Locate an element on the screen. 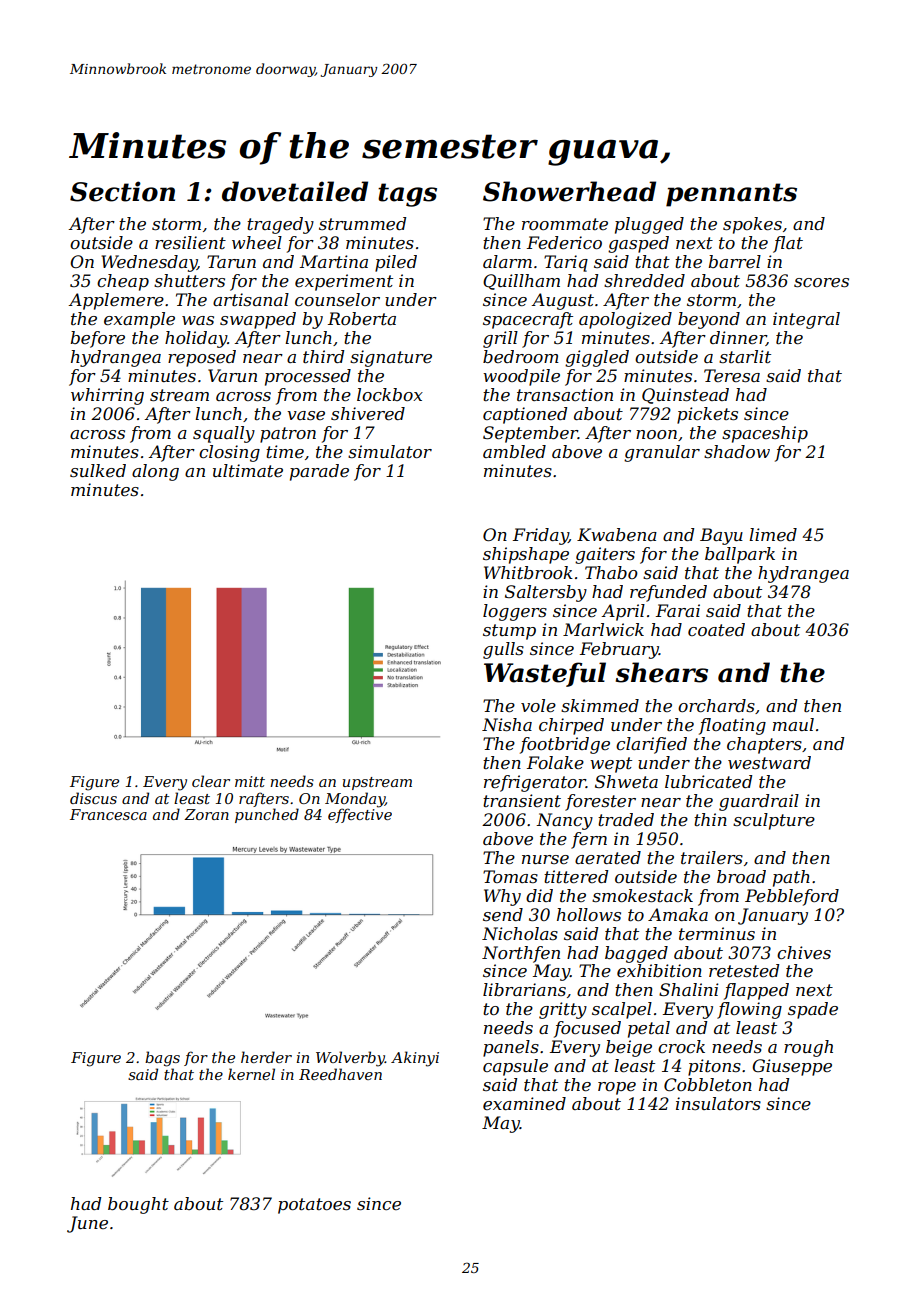 The width and height of the screenshot is (924, 1308). coated is located at coordinates (716, 629).
